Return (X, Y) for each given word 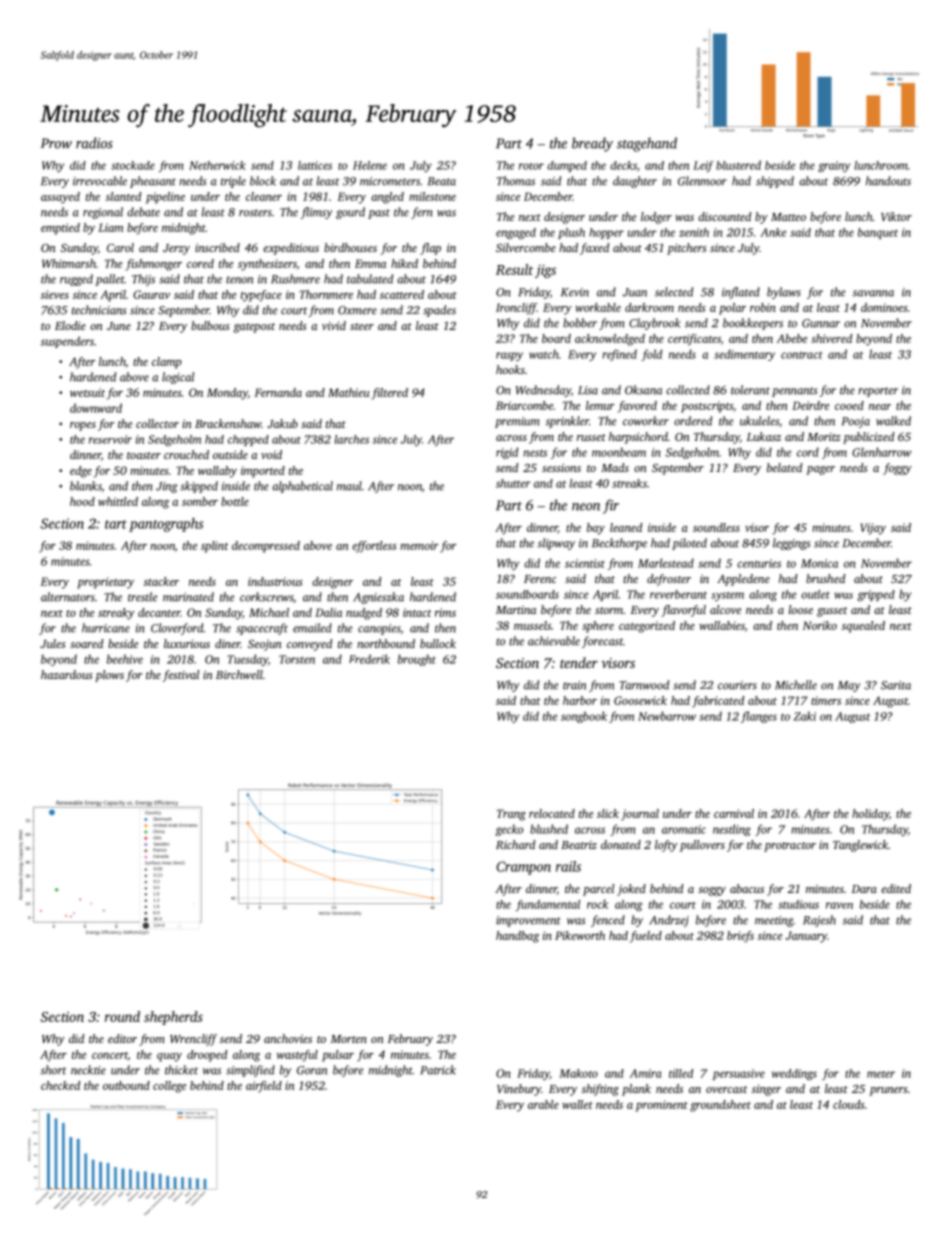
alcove (725, 609)
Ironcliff (516, 309)
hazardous (67, 674)
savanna (873, 293)
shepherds (173, 1018)
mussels (532, 625)
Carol (120, 247)
